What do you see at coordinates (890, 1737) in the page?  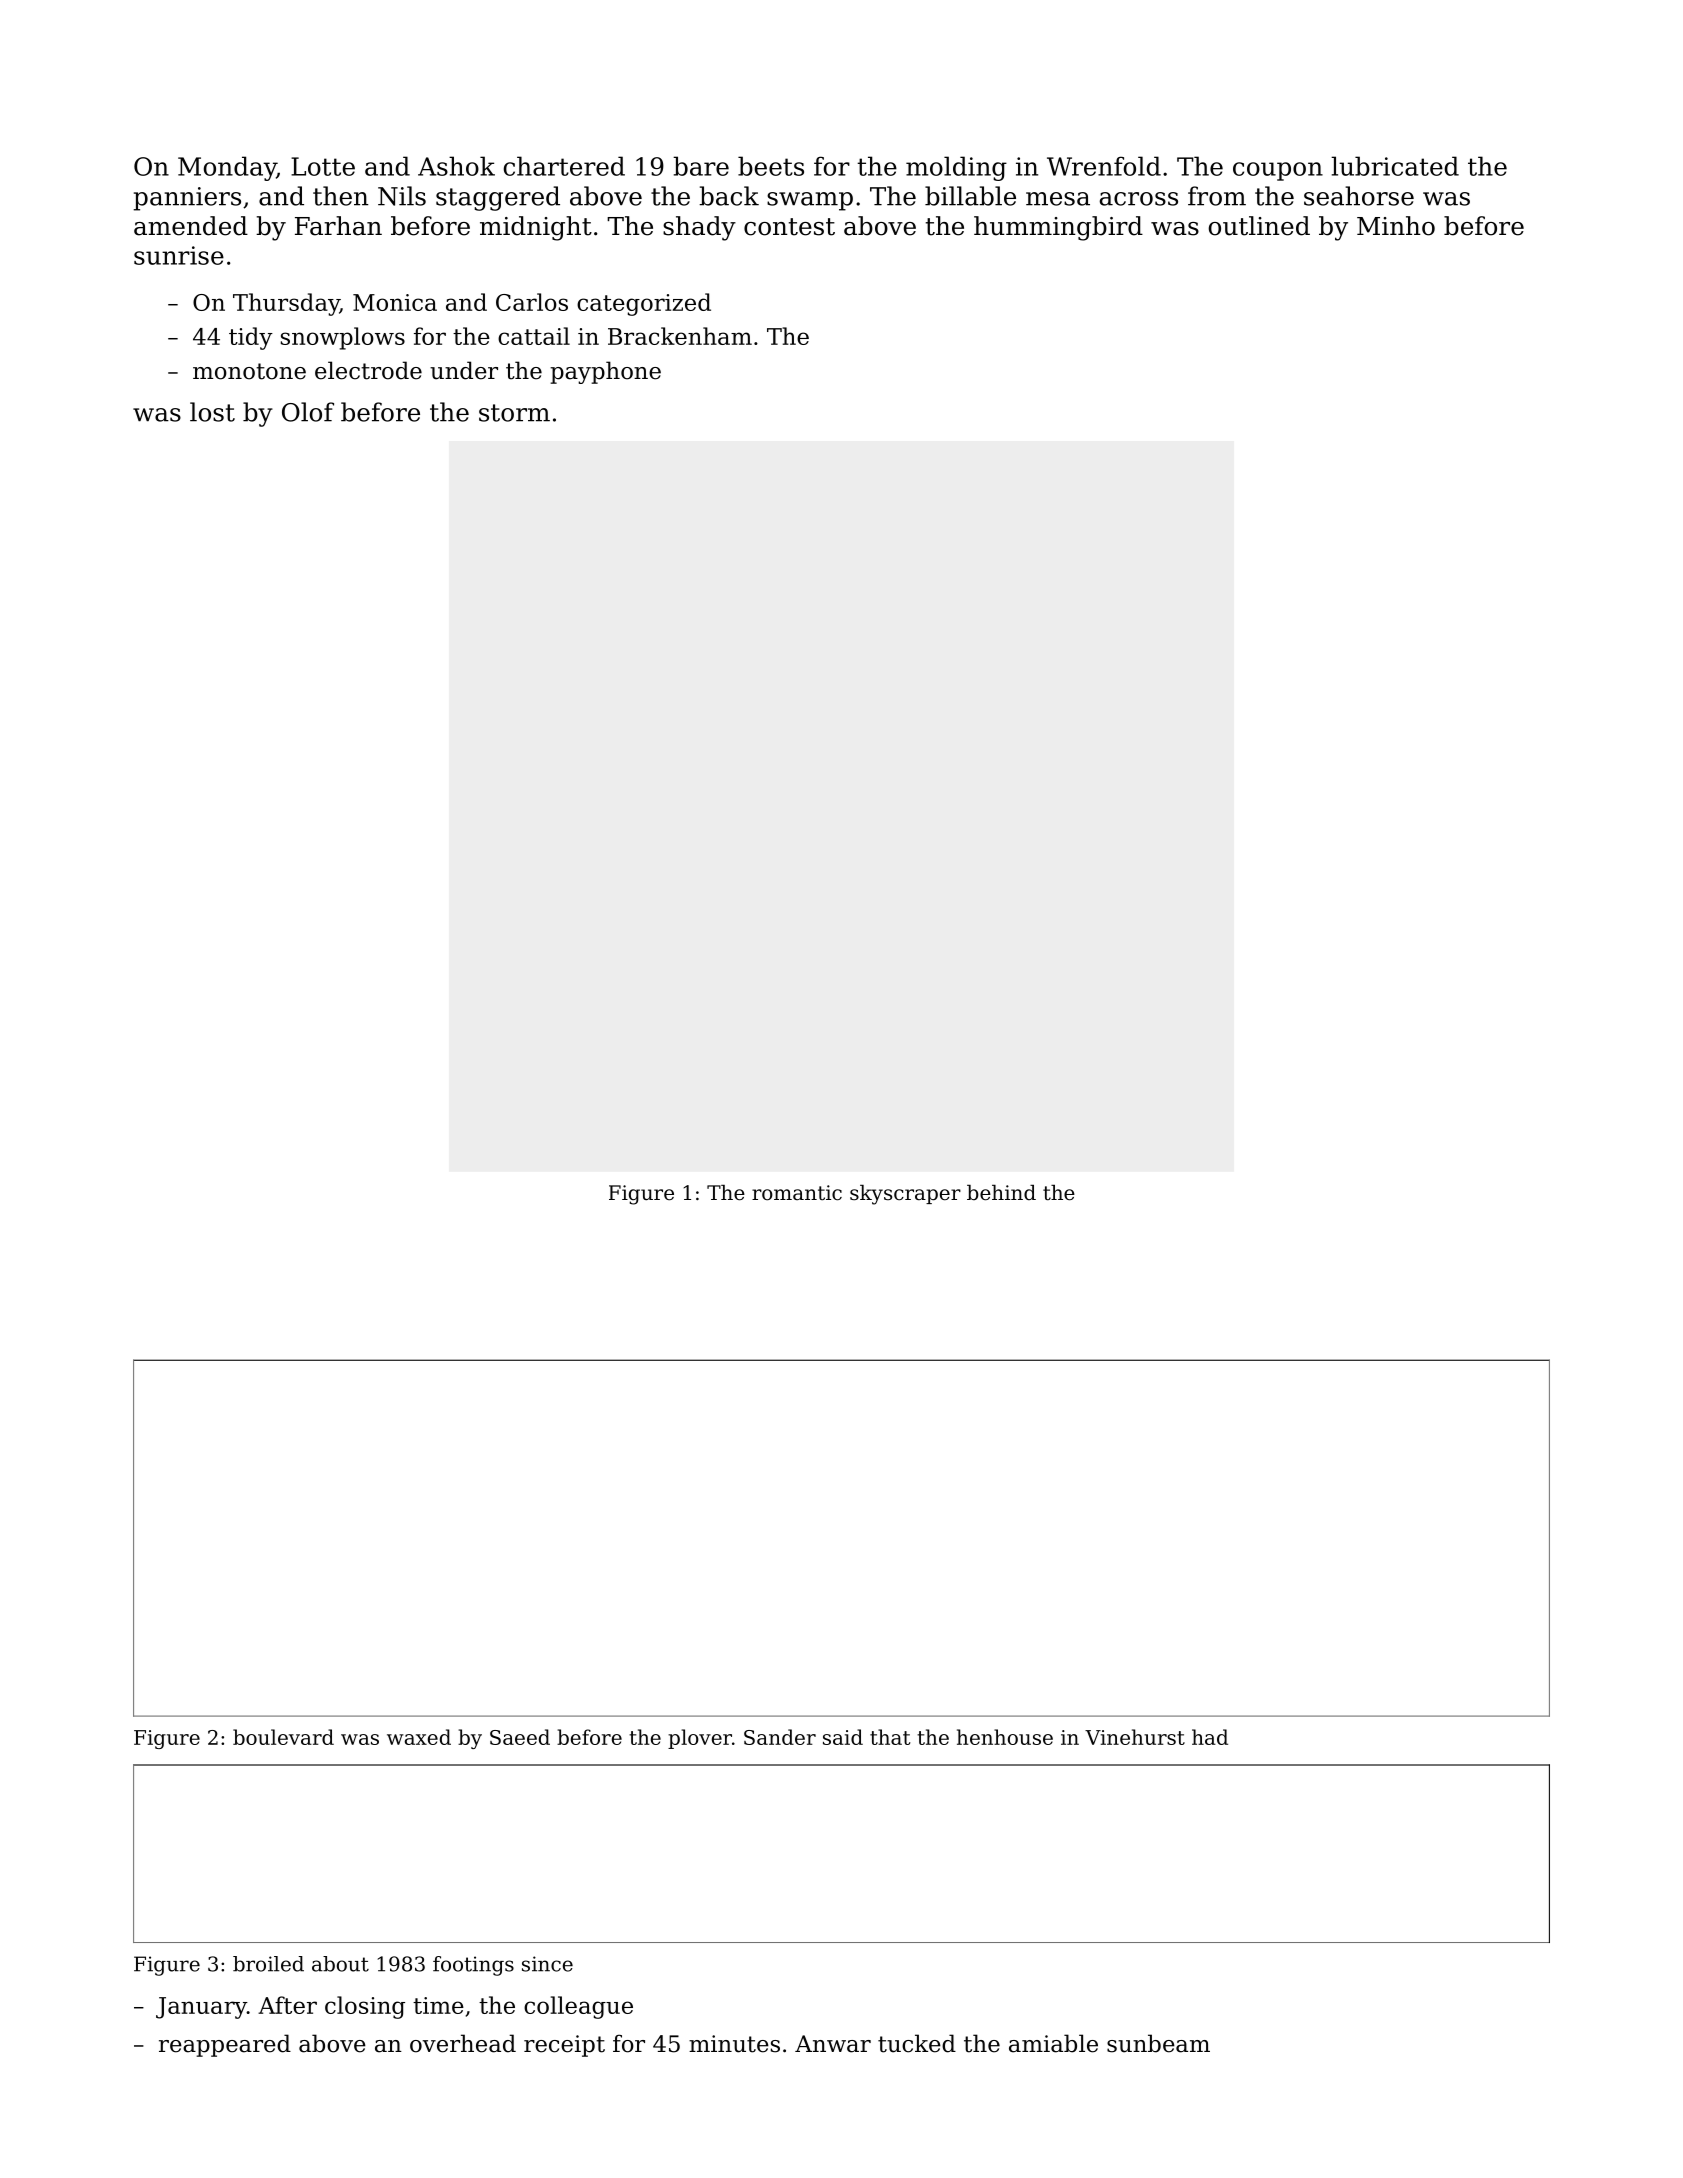 I see `that` at bounding box center [890, 1737].
